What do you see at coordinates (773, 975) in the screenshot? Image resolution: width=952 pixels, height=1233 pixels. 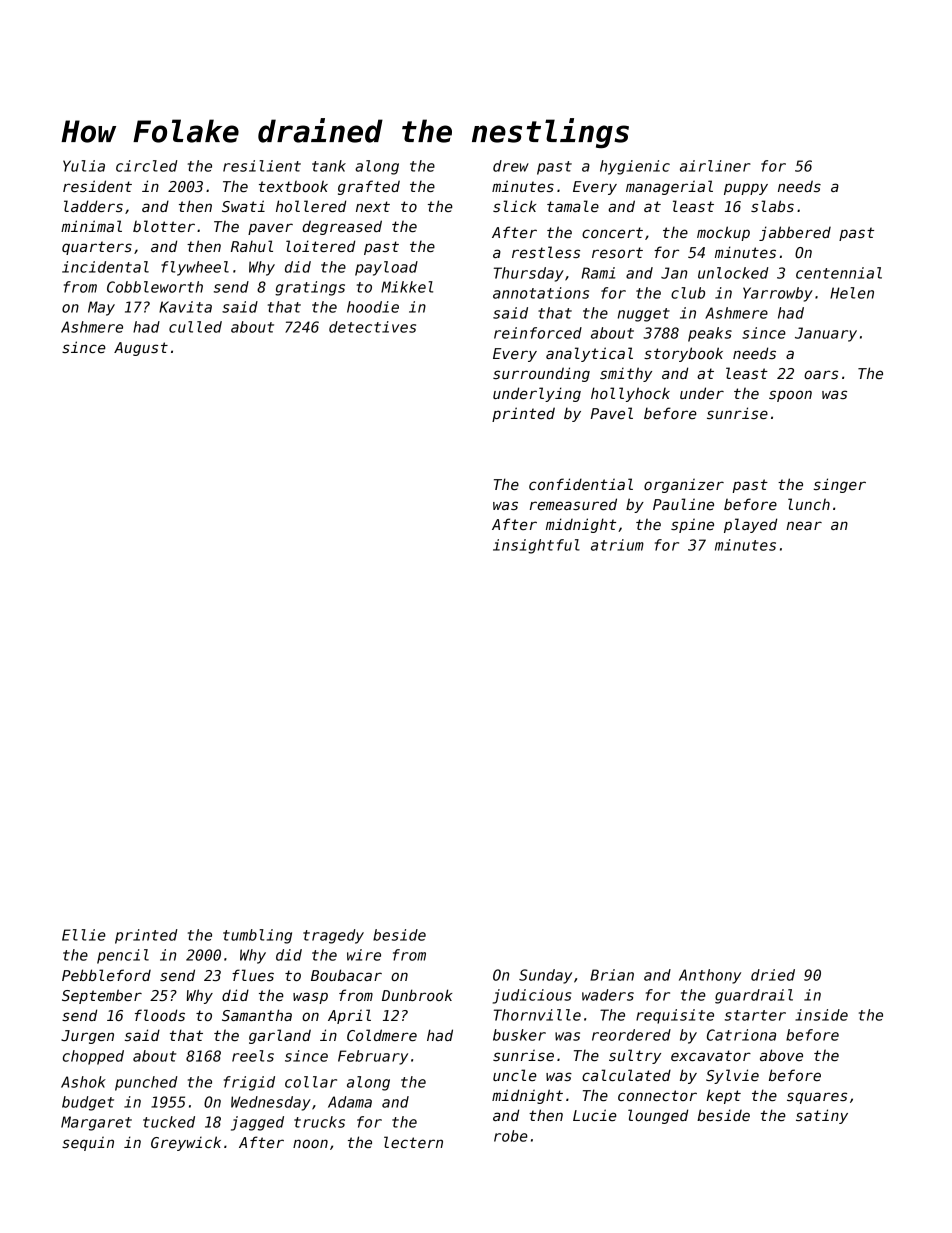 I see `dried` at bounding box center [773, 975].
